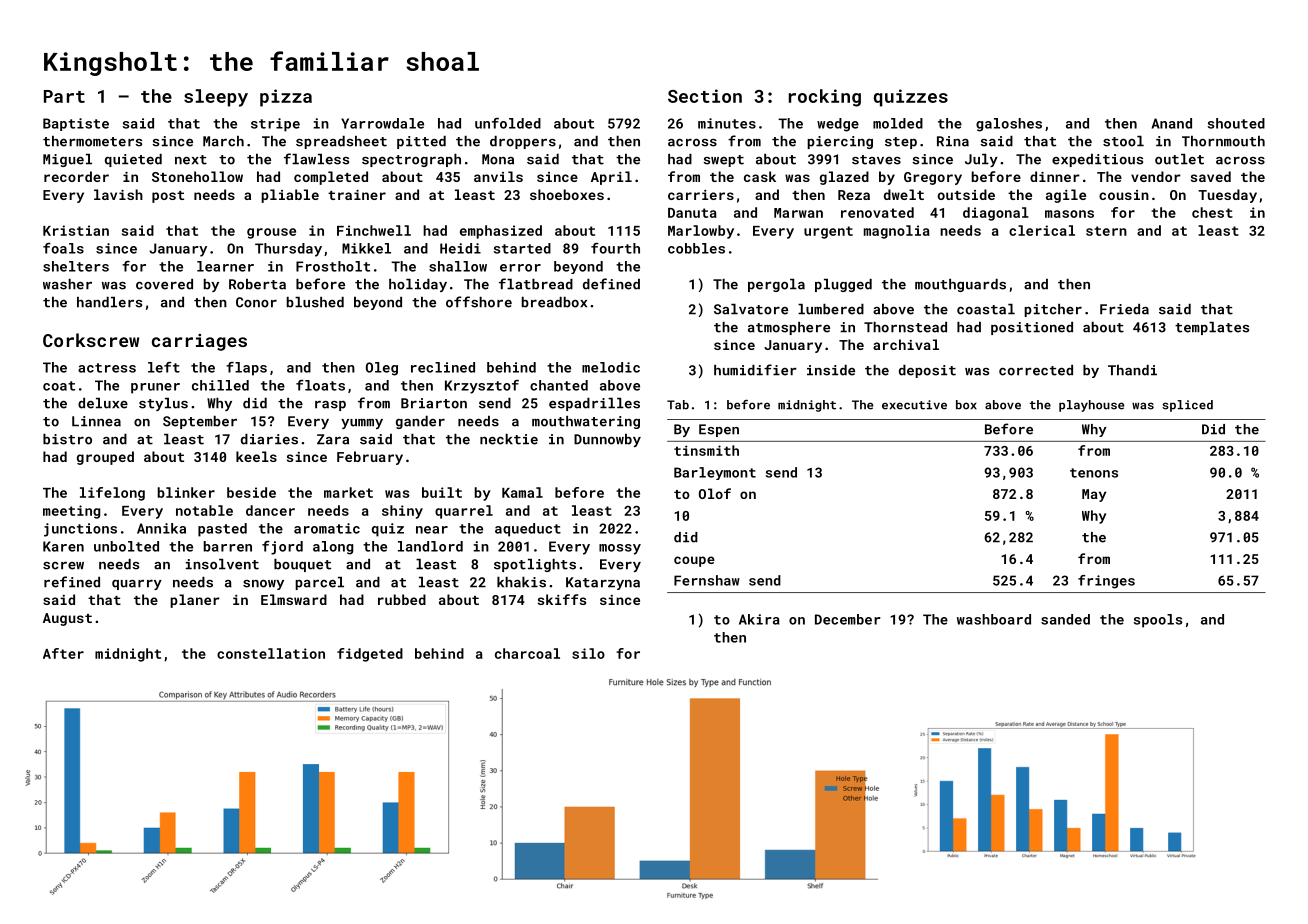 This screenshot has width=1308, height=924. I want to click on covered, so click(164, 284).
